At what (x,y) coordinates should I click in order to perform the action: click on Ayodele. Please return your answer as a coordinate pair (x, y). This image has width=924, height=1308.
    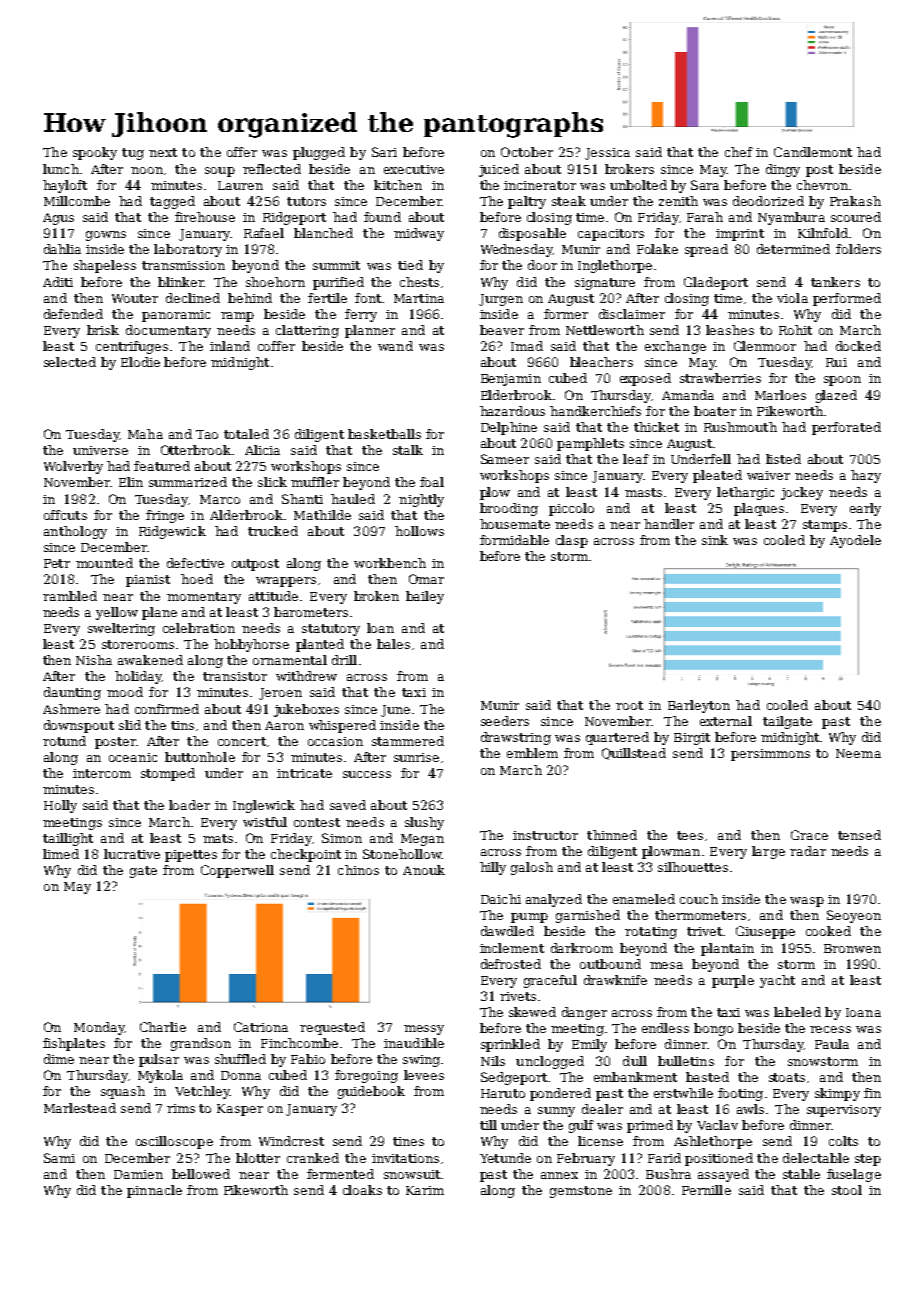
    Looking at the image, I should click on (855, 541).
